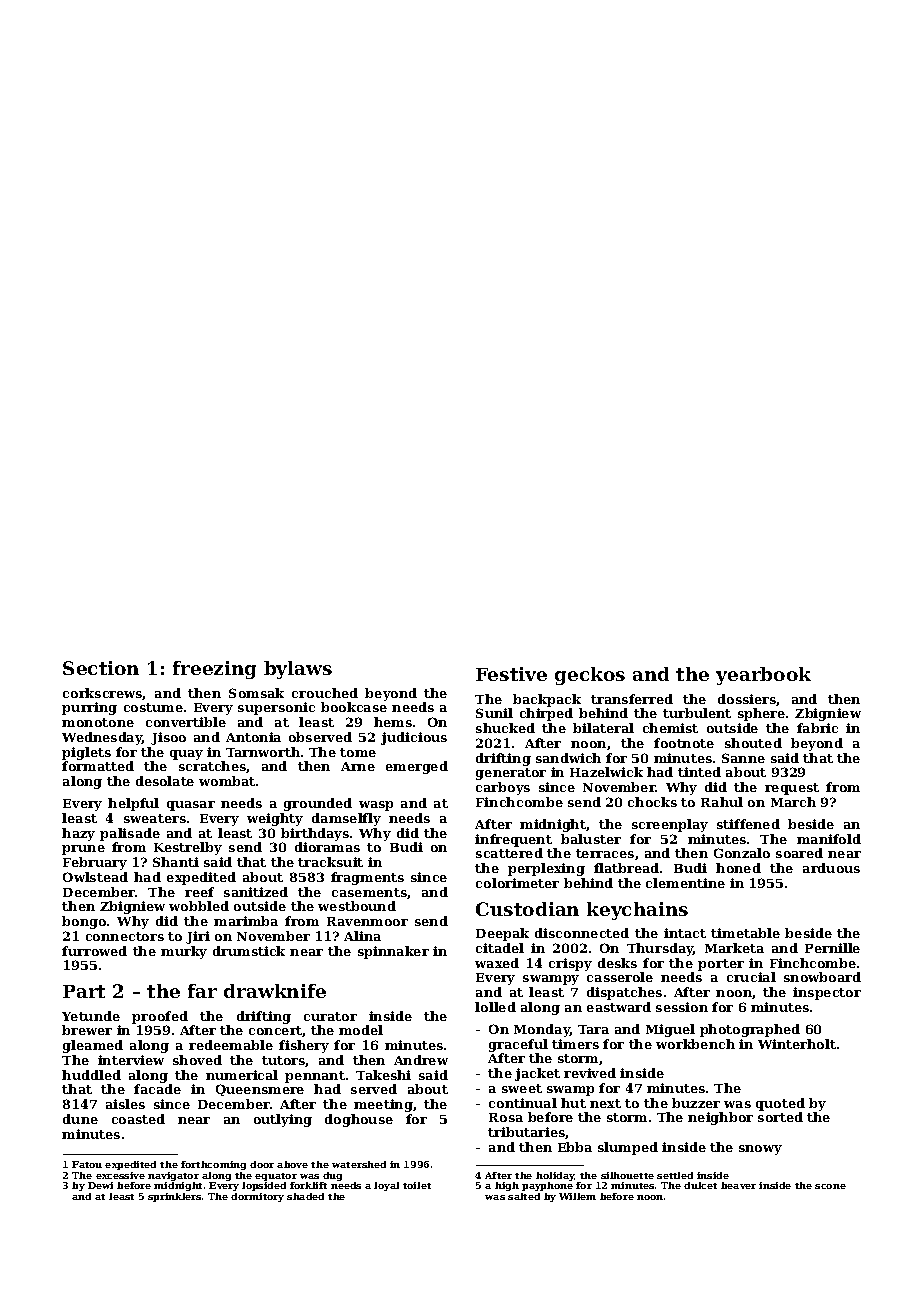 This screenshot has height=1308, width=924. Describe the element at coordinates (174, 1197) in the screenshot. I see `sprinklers` at that location.
